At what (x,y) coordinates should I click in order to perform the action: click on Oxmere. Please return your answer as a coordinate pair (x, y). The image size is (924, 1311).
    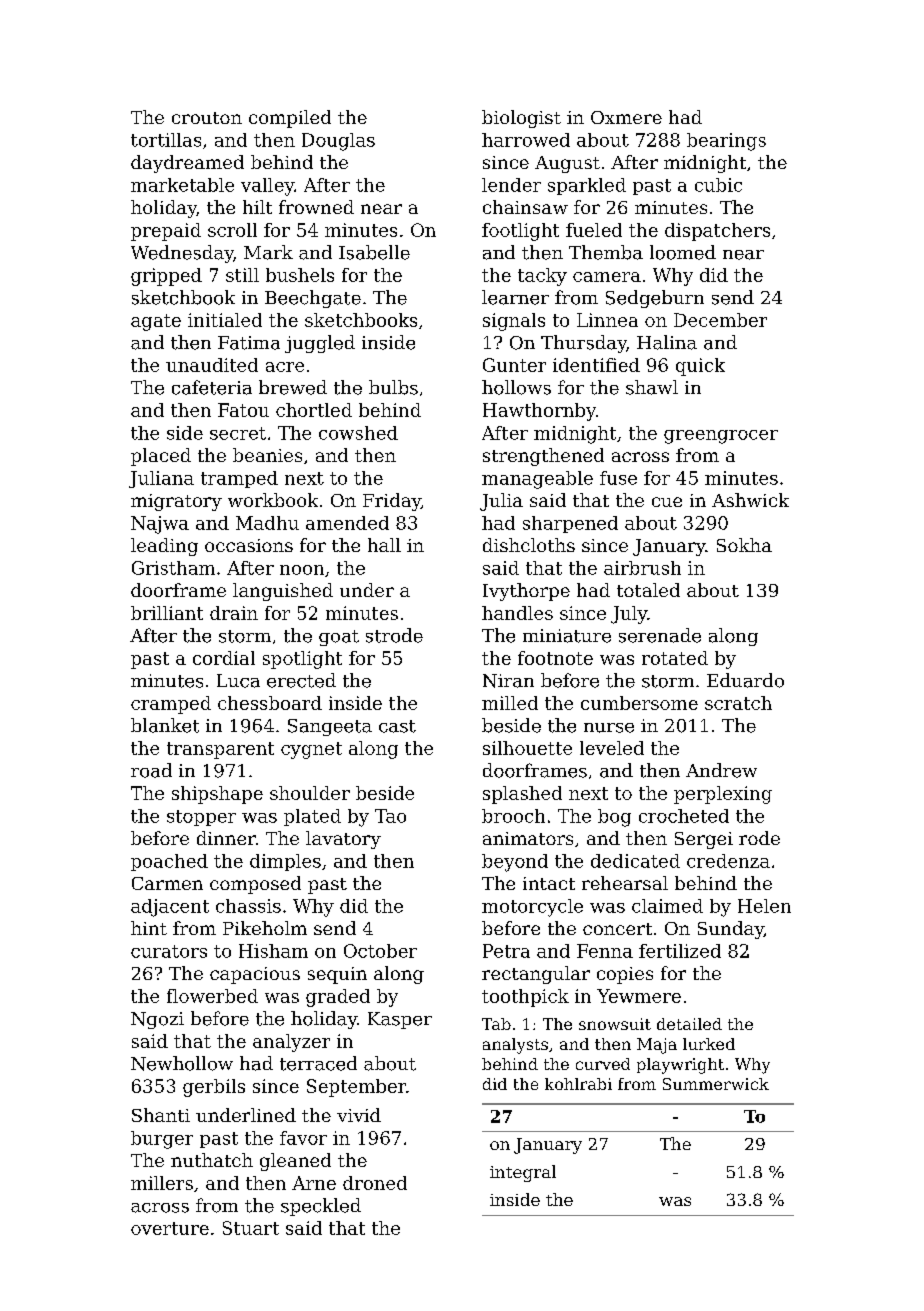
    Looking at the image, I should click on (626, 117).
